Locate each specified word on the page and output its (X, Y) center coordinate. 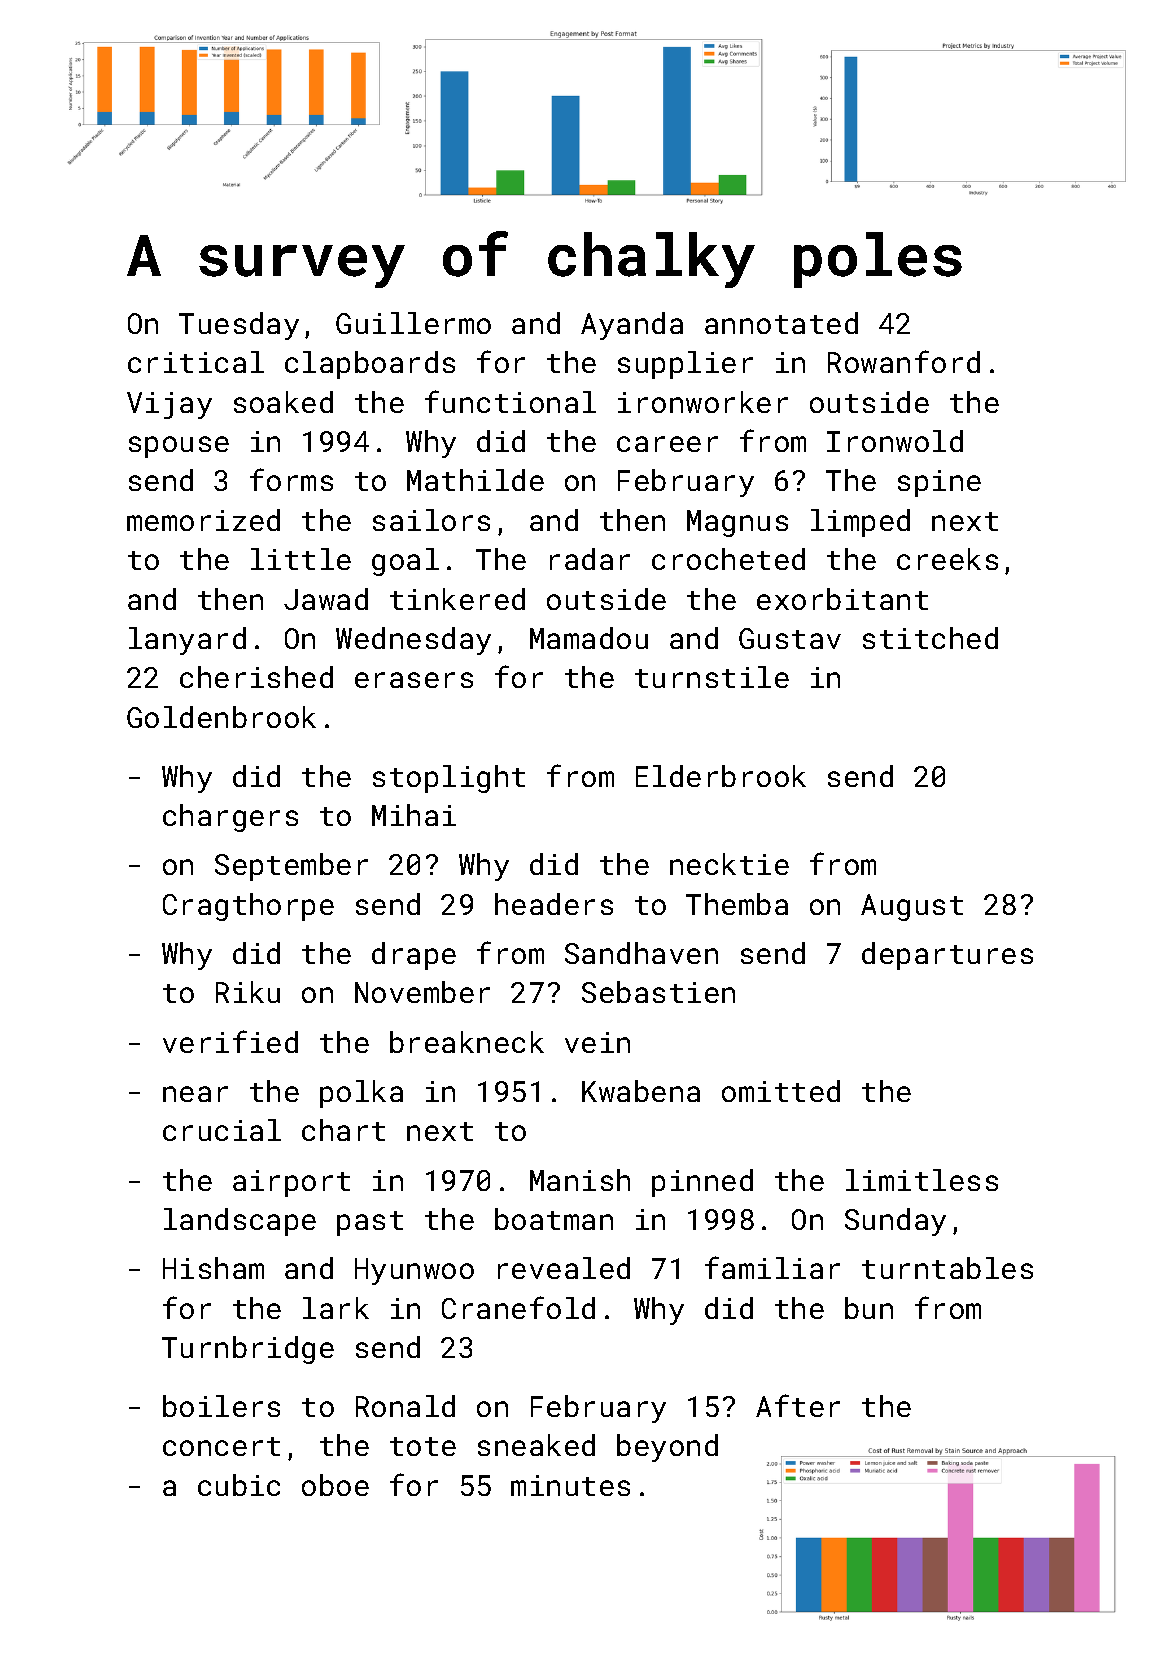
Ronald (405, 1406)
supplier (685, 365)
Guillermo (413, 323)
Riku (248, 992)
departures (947, 956)
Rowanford (904, 361)
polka (361, 1094)
